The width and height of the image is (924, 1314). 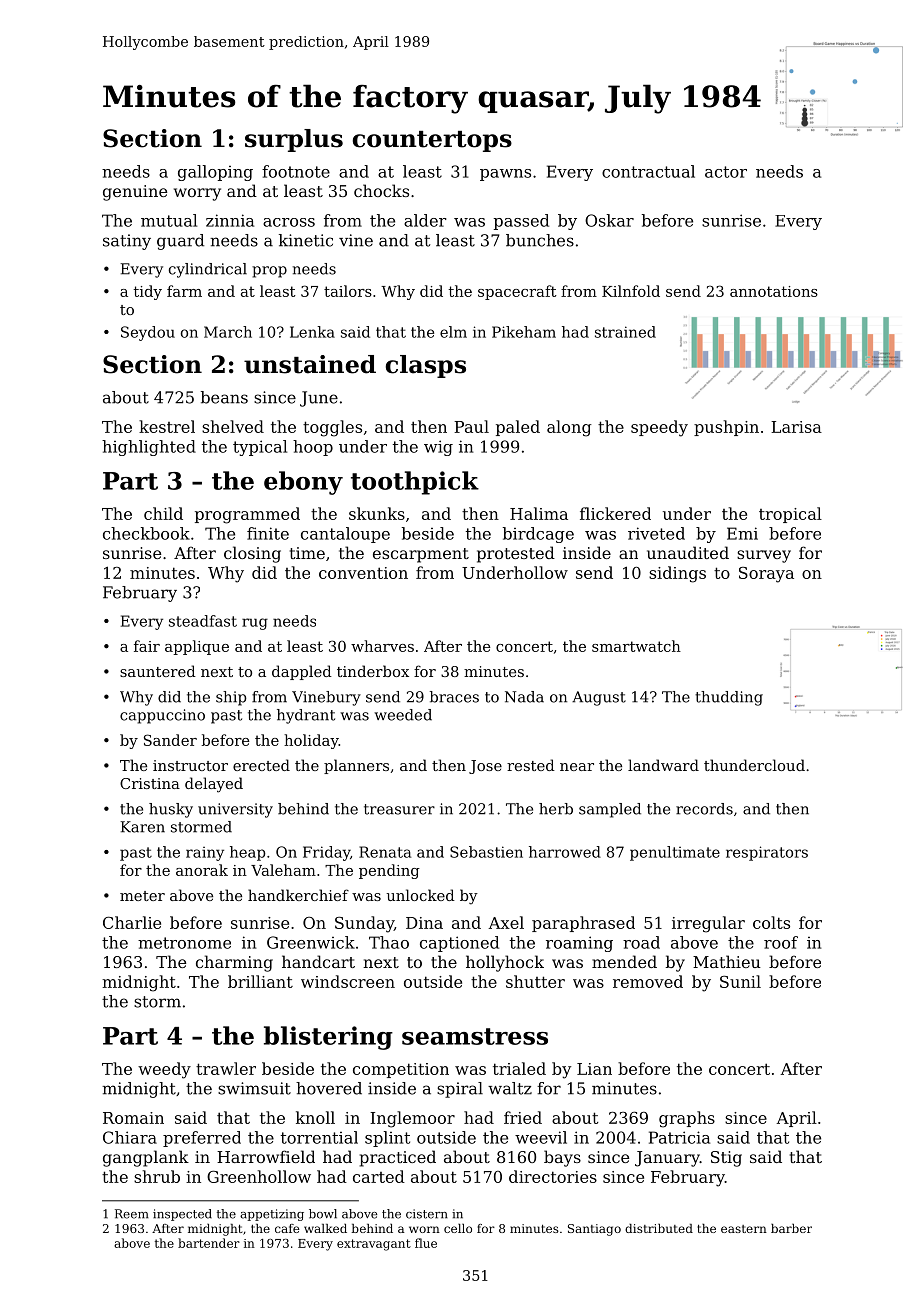 What do you see at coordinates (774, 291) in the image?
I see `annotations` at bounding box center [774, 291].
